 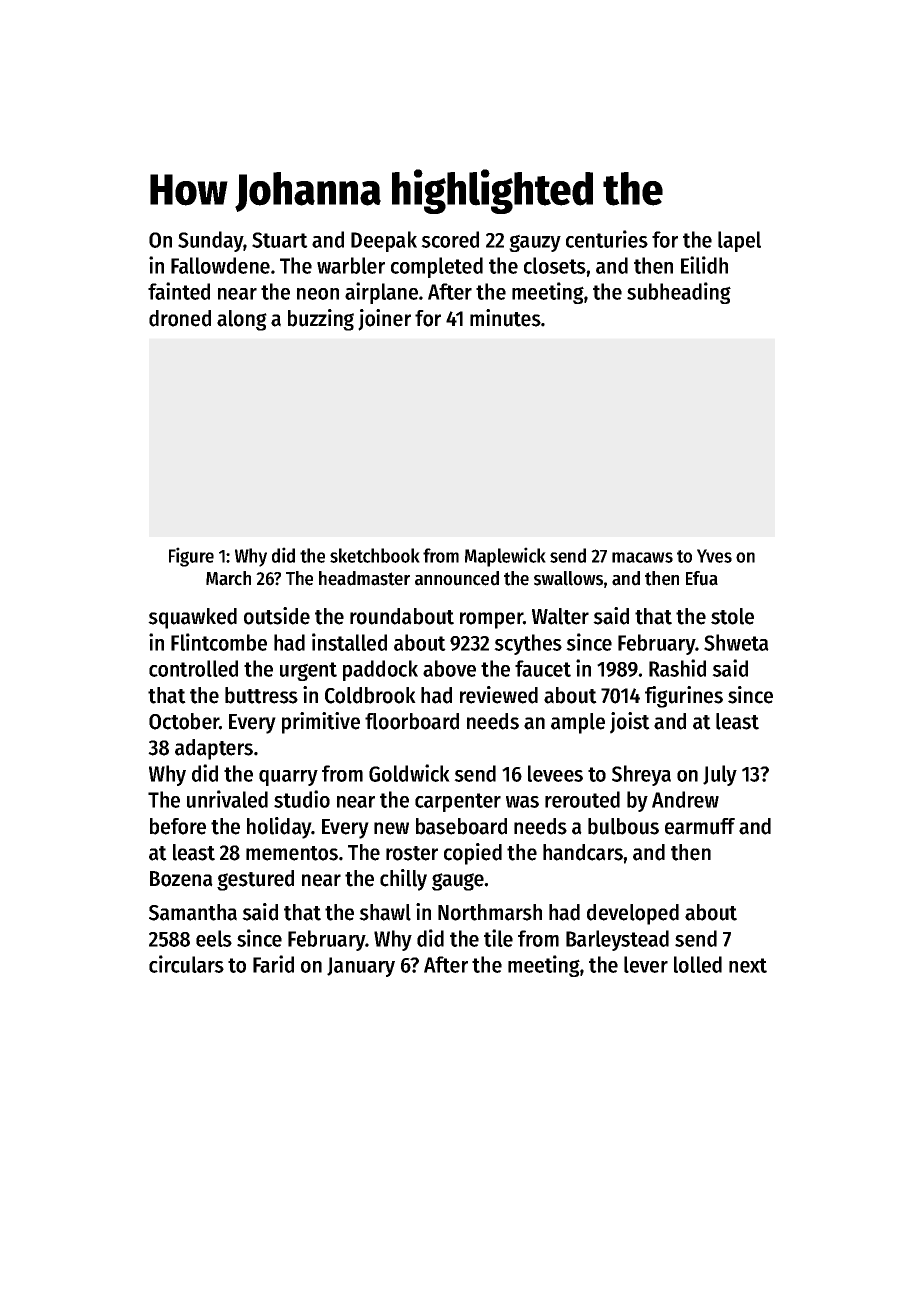 What do you see at coordinates (720, 775) in the screenshot?
I see `July` at bounding box center [720, 775].
